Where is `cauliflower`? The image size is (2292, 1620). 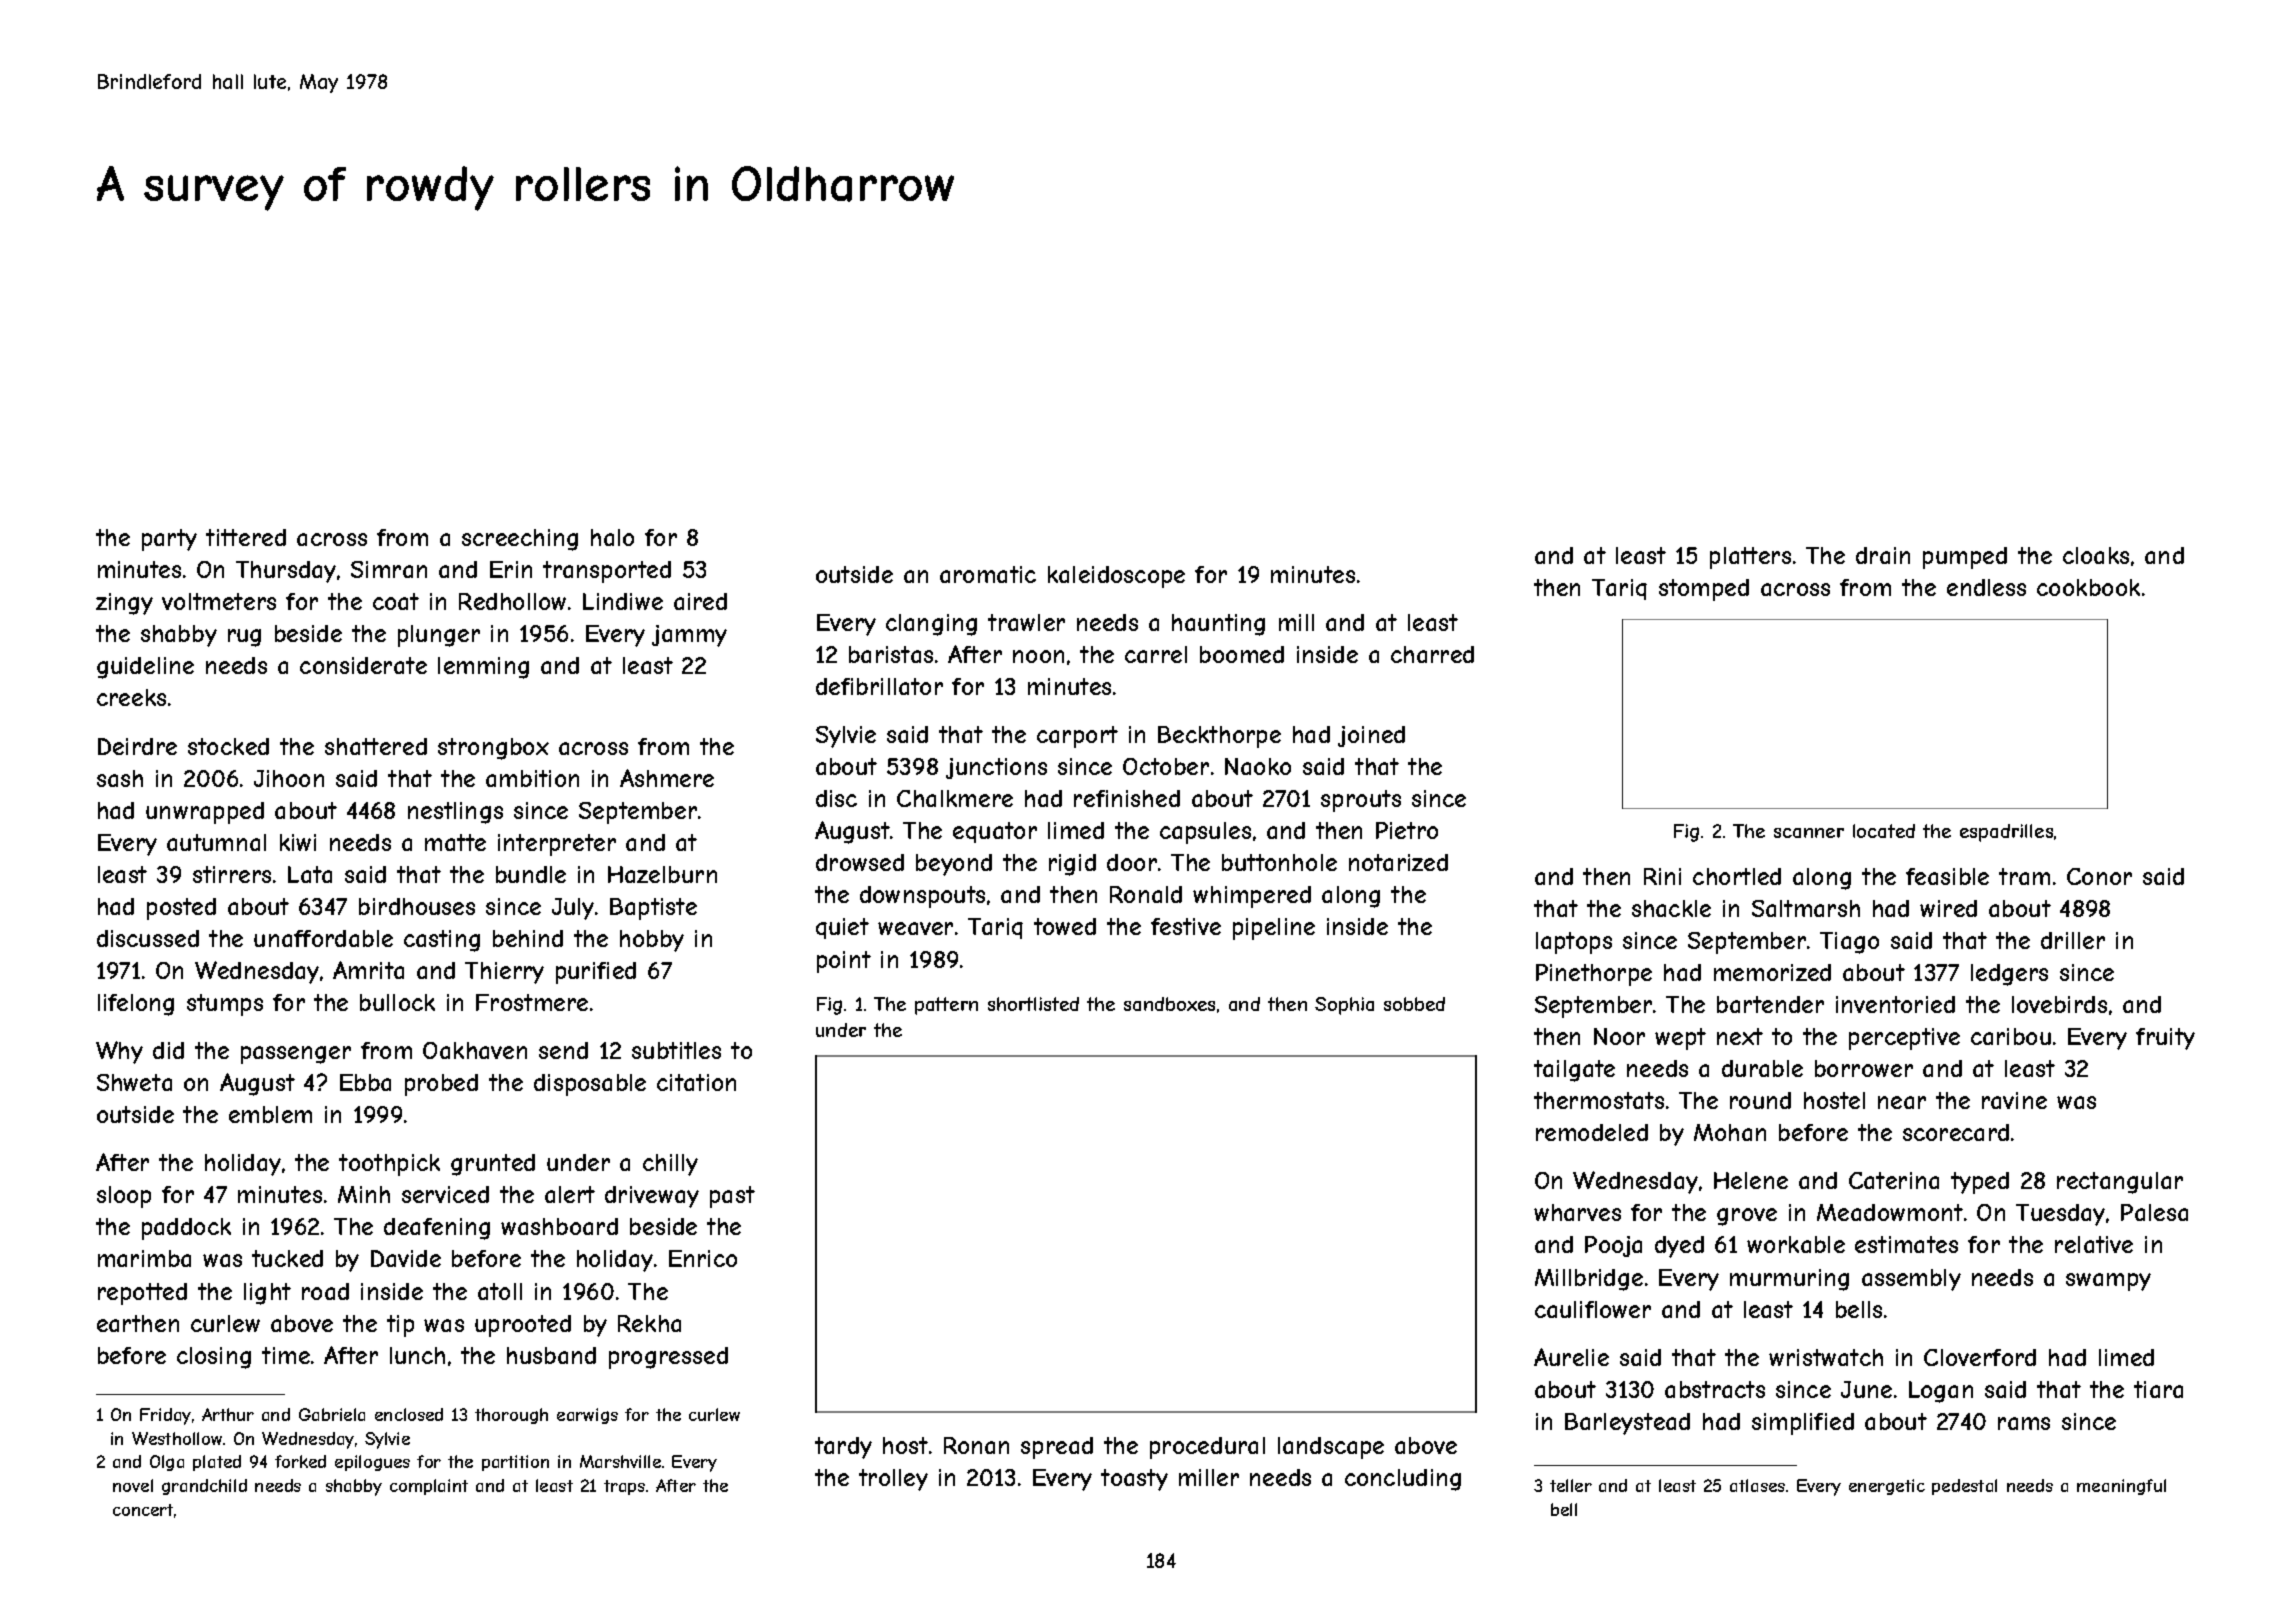 cauliflower is located at coordinates (1593, 1309).
